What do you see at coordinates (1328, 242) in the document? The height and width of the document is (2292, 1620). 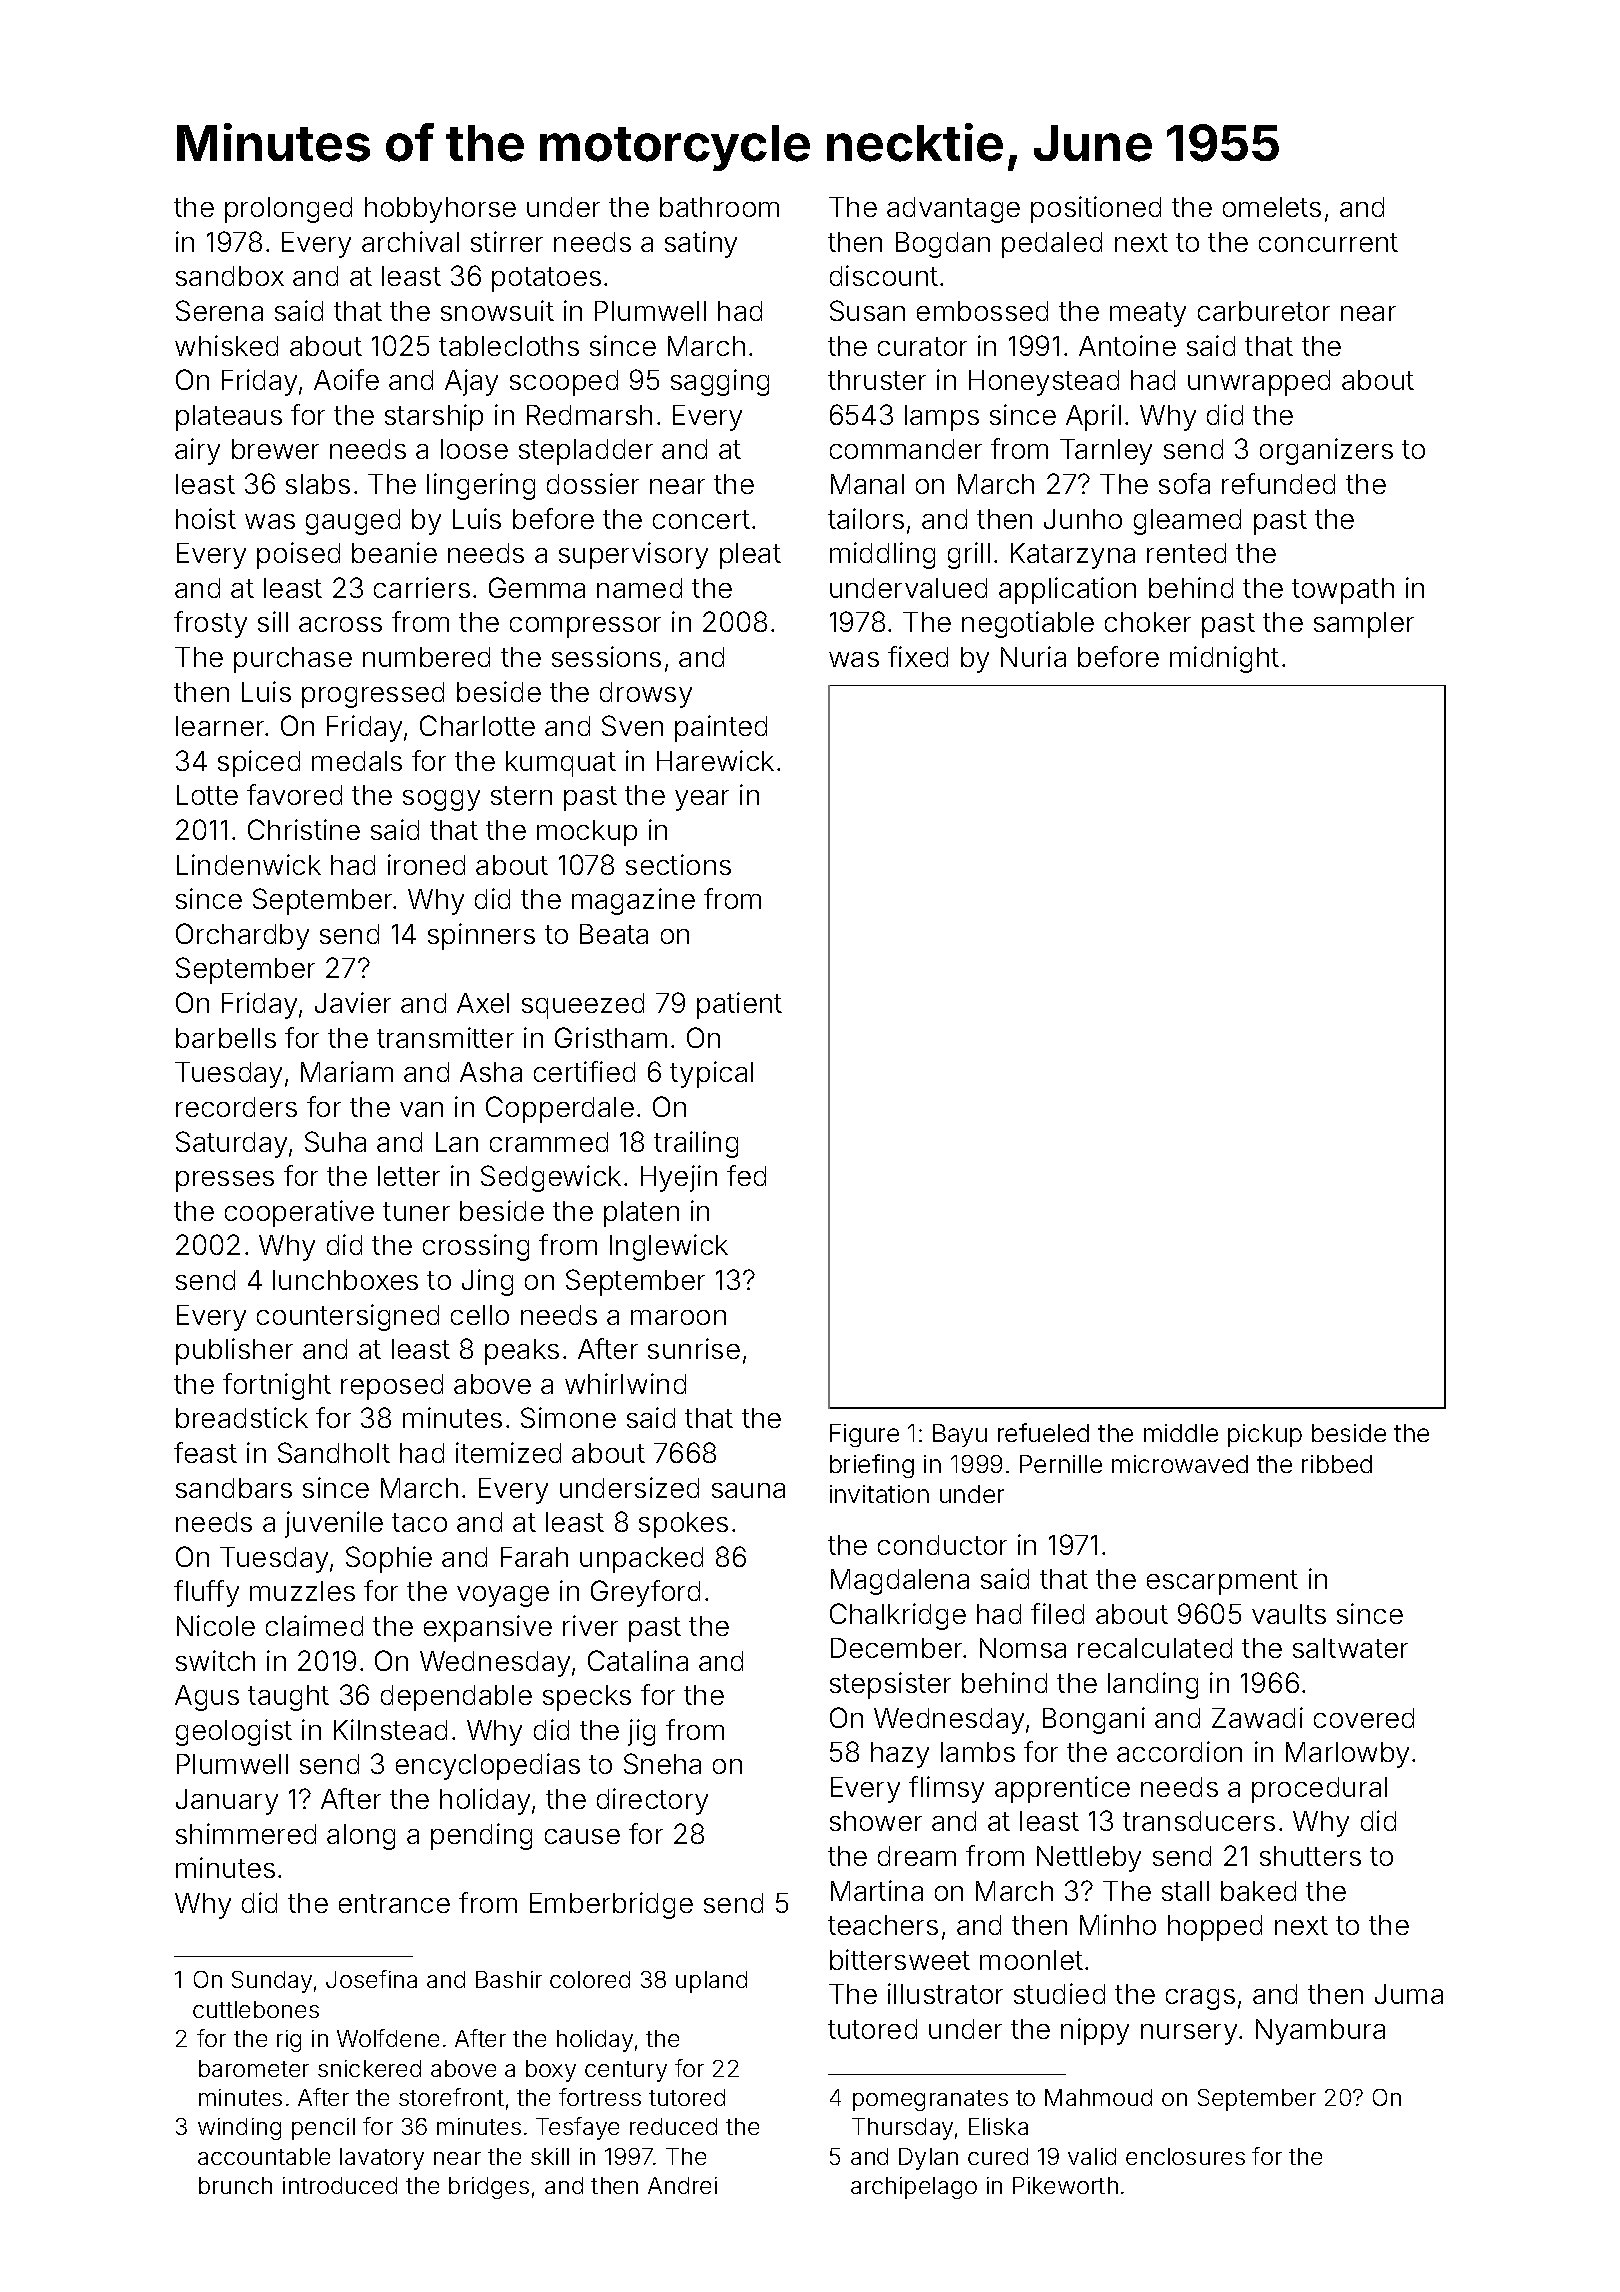 I see `concurrent` at bounding box center [1328, 242].
